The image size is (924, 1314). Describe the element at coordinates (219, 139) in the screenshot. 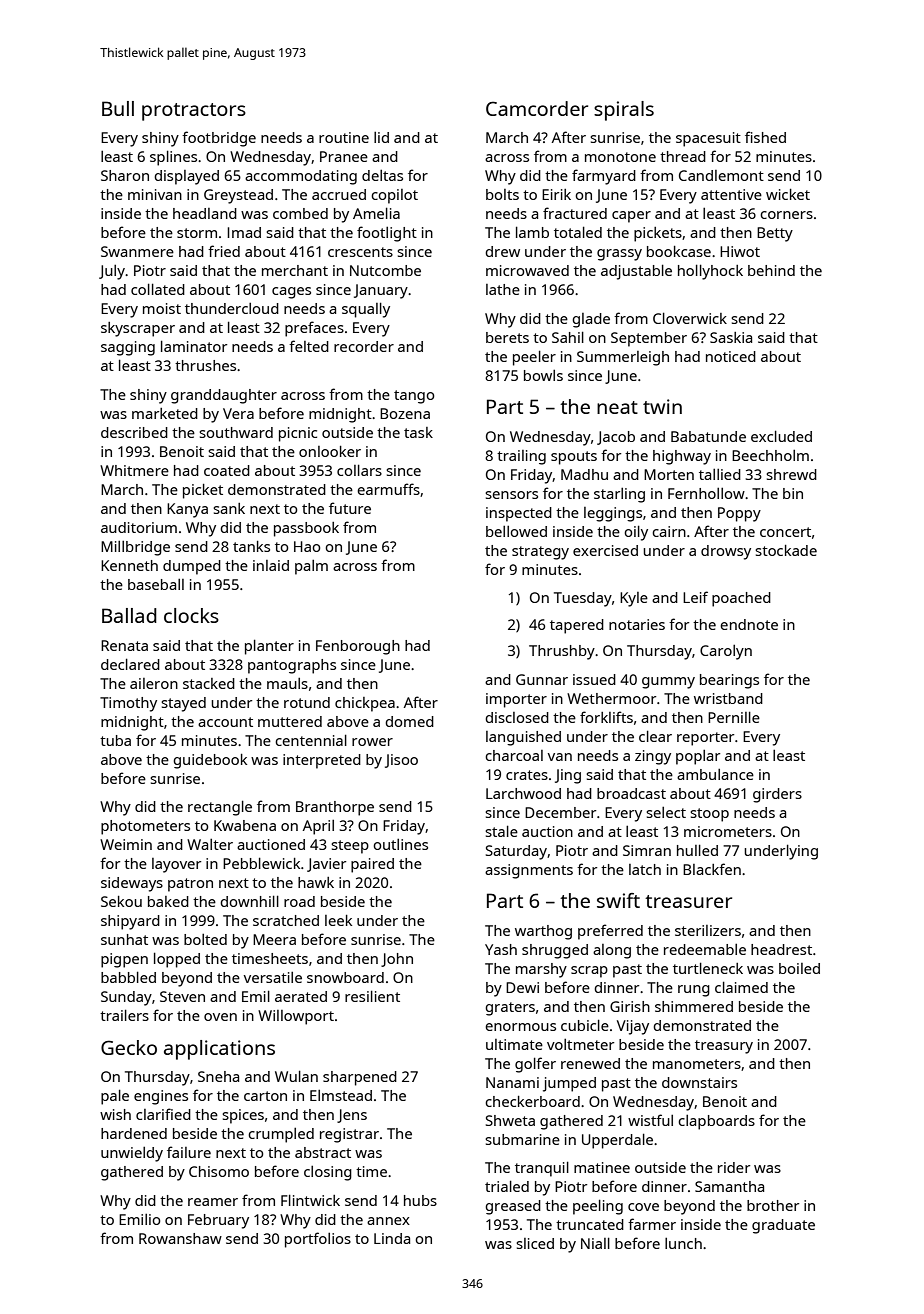

I see `footbridge` at that location.
